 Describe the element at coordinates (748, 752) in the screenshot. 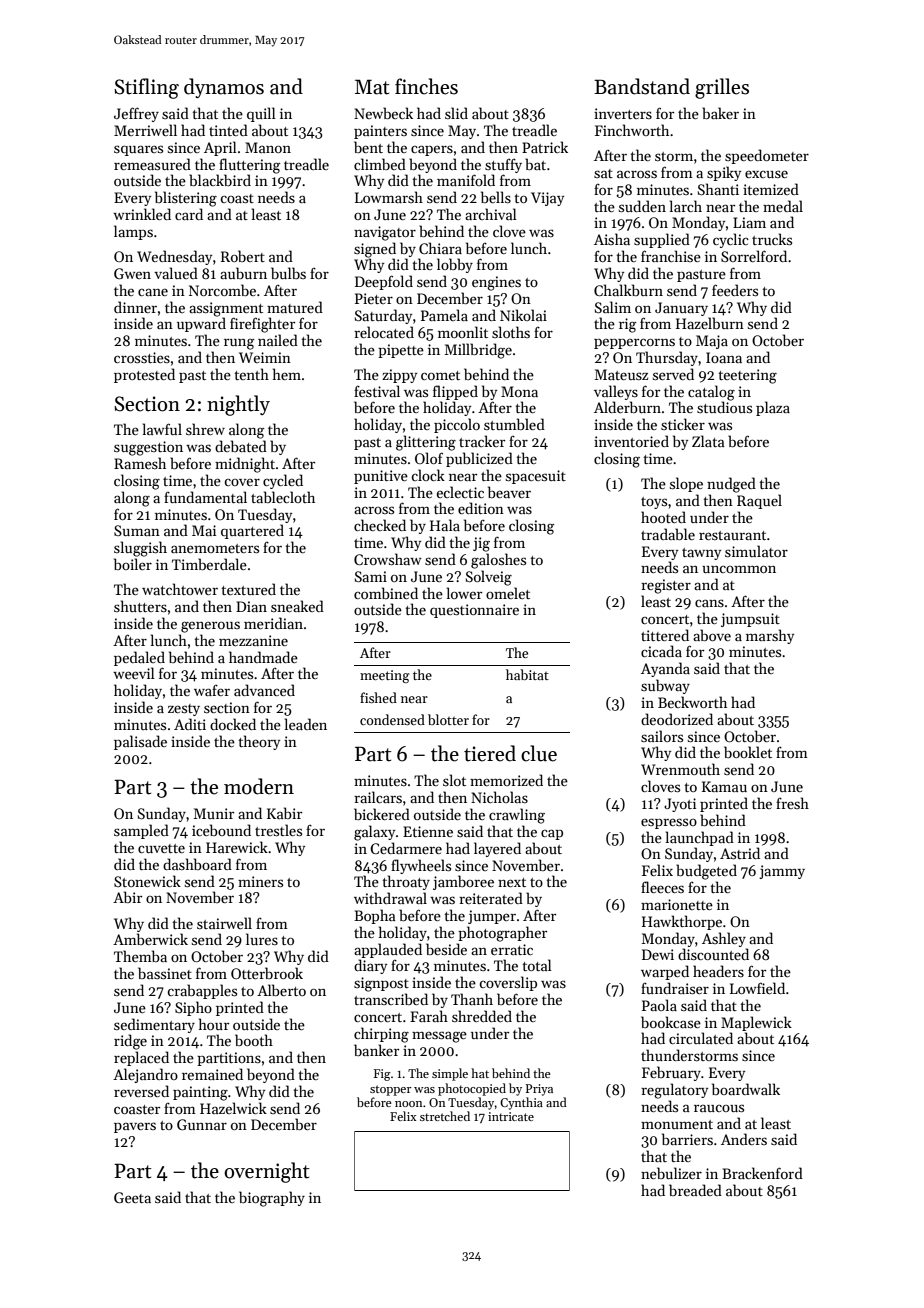

I see `booklet` at that location.
